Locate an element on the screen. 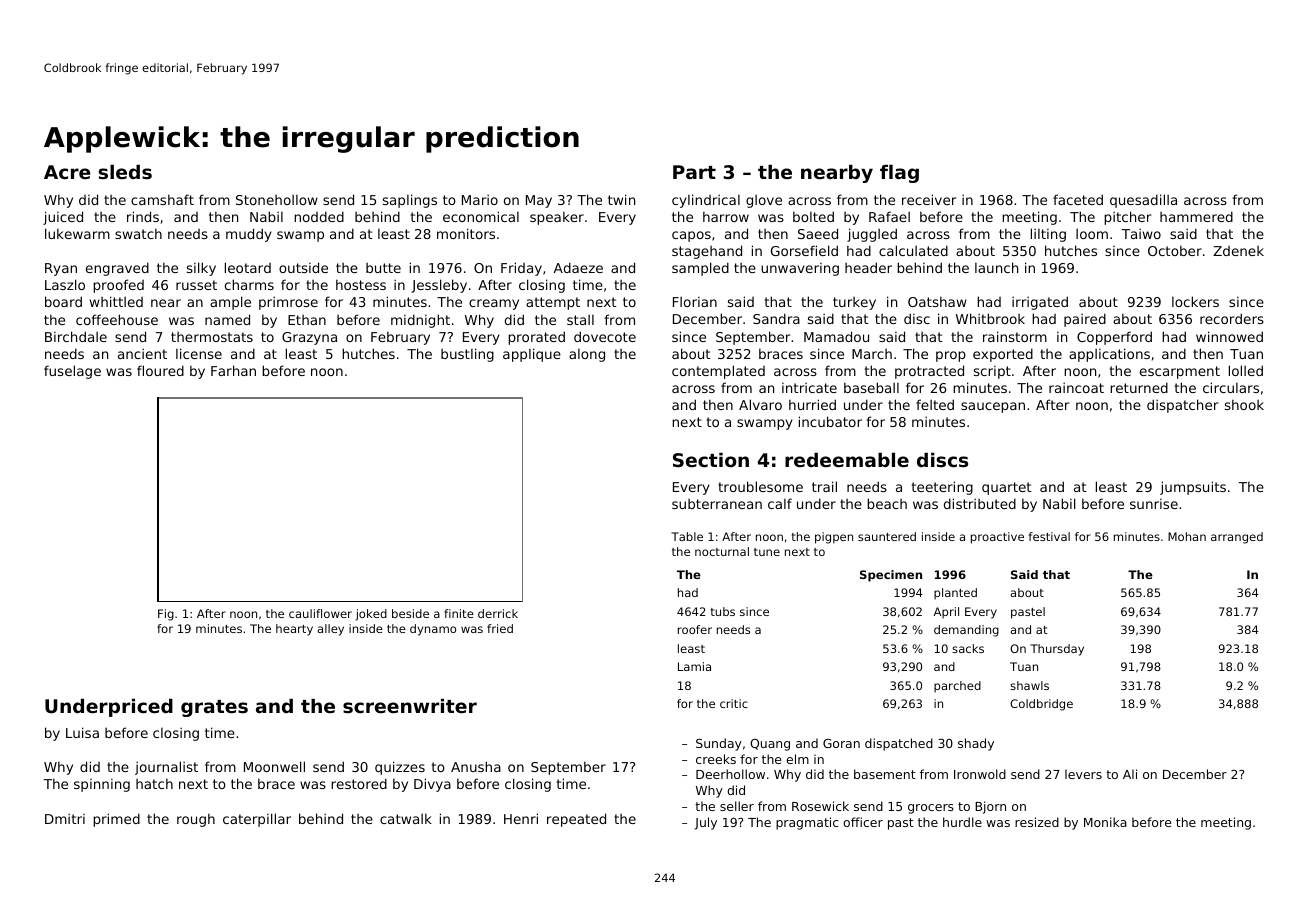 The image size is (1308, 924). Stonehollow is located at coordinates (277, 200).
